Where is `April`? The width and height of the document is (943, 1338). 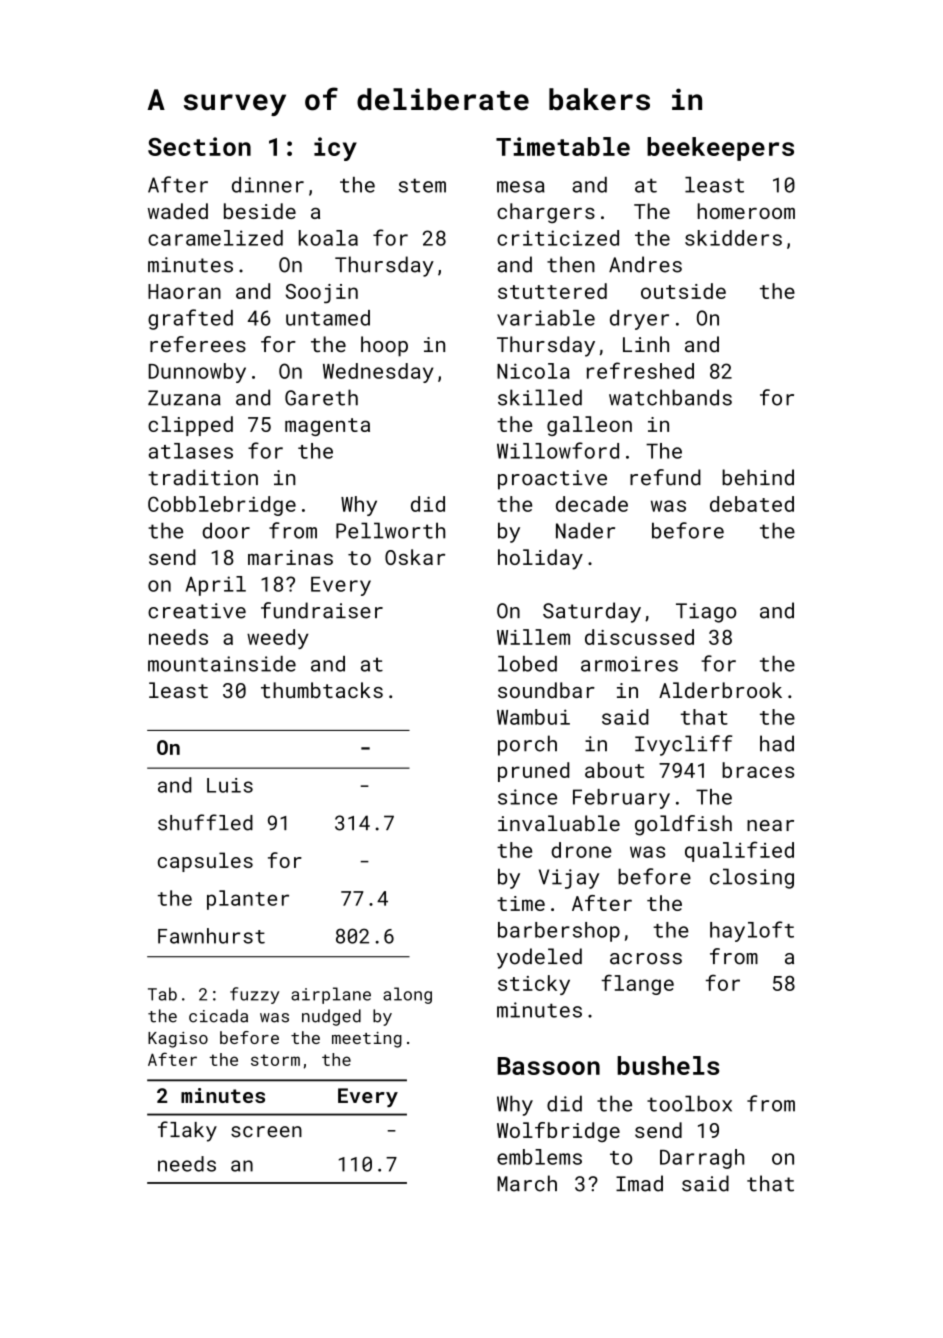
April is located at coordinates (215, 586).
